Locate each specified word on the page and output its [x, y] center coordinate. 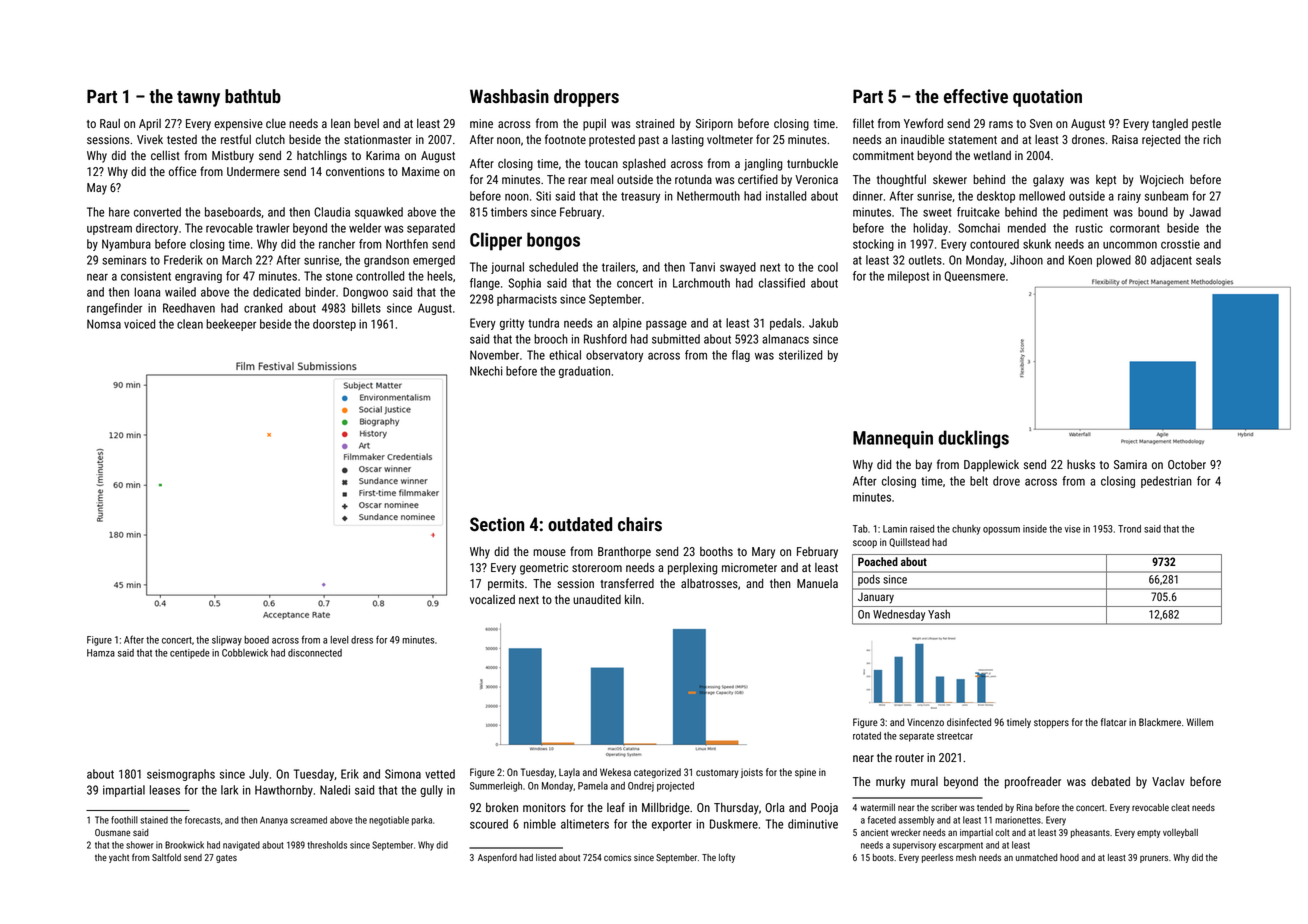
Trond [1129, 529]
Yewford [923, 123]
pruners [1154, 859]
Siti [543, 196]
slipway [227, 641]
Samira [1130, 464]
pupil [594, 125]
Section [497, 524]
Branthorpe [624, 553]
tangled [1170, 125]
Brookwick [184, 845]
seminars [124, 260]
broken [502, 807]
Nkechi [486, 371]
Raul [110, 123]
